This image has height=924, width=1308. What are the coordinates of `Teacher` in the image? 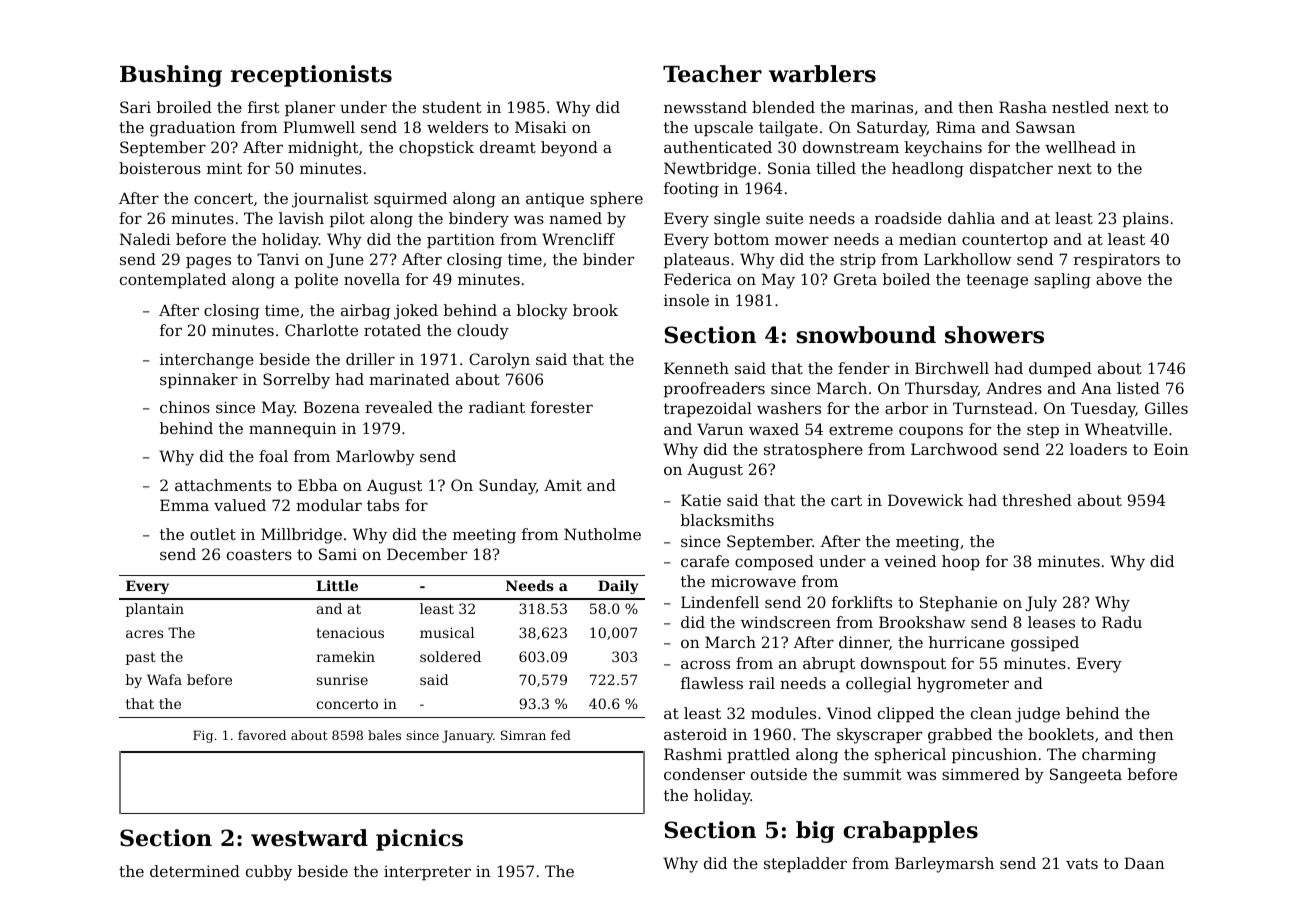 It's located at (712, 74).
